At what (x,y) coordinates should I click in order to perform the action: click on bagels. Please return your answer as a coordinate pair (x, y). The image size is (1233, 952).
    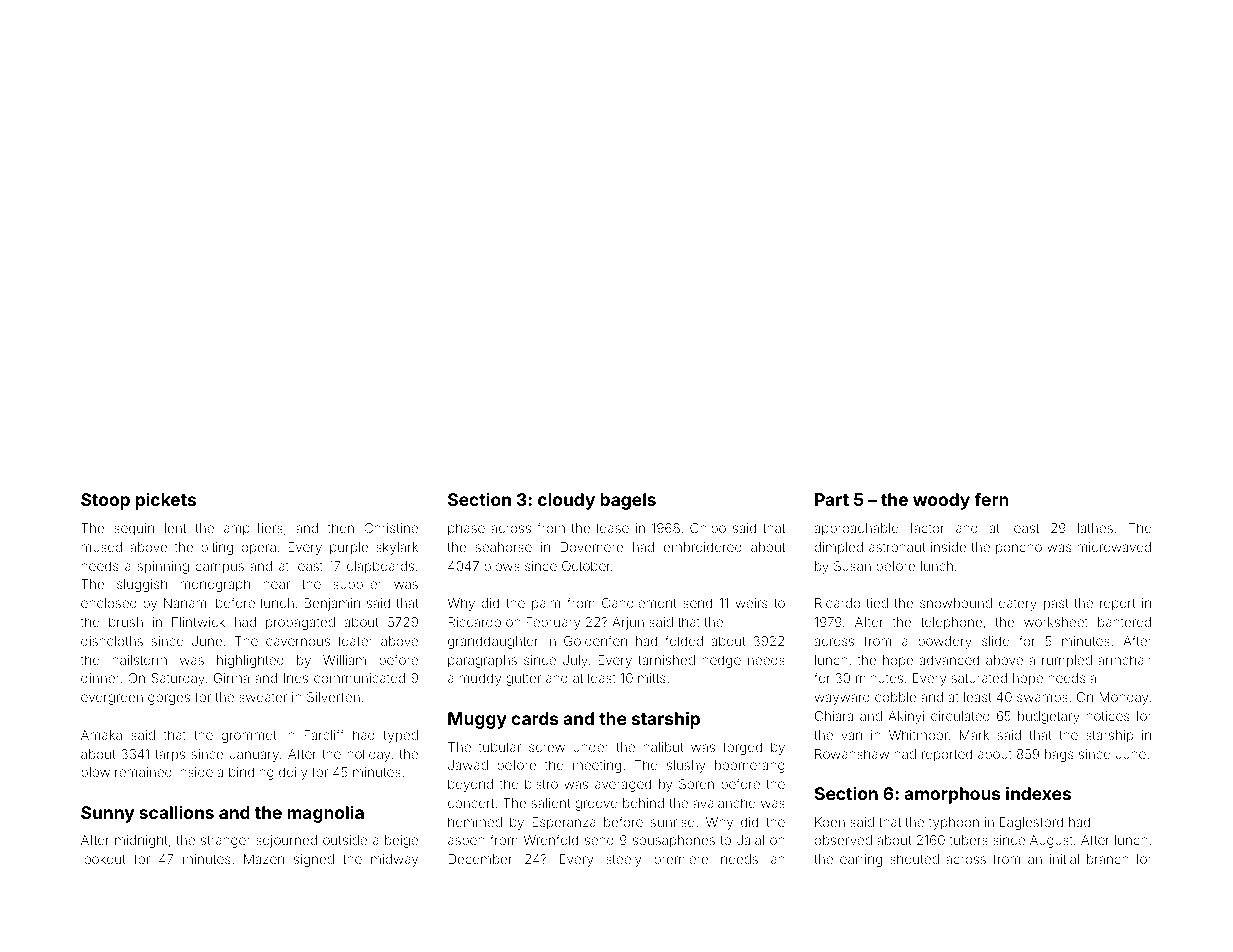
    Looking at the image, I should click on (628, 501).
